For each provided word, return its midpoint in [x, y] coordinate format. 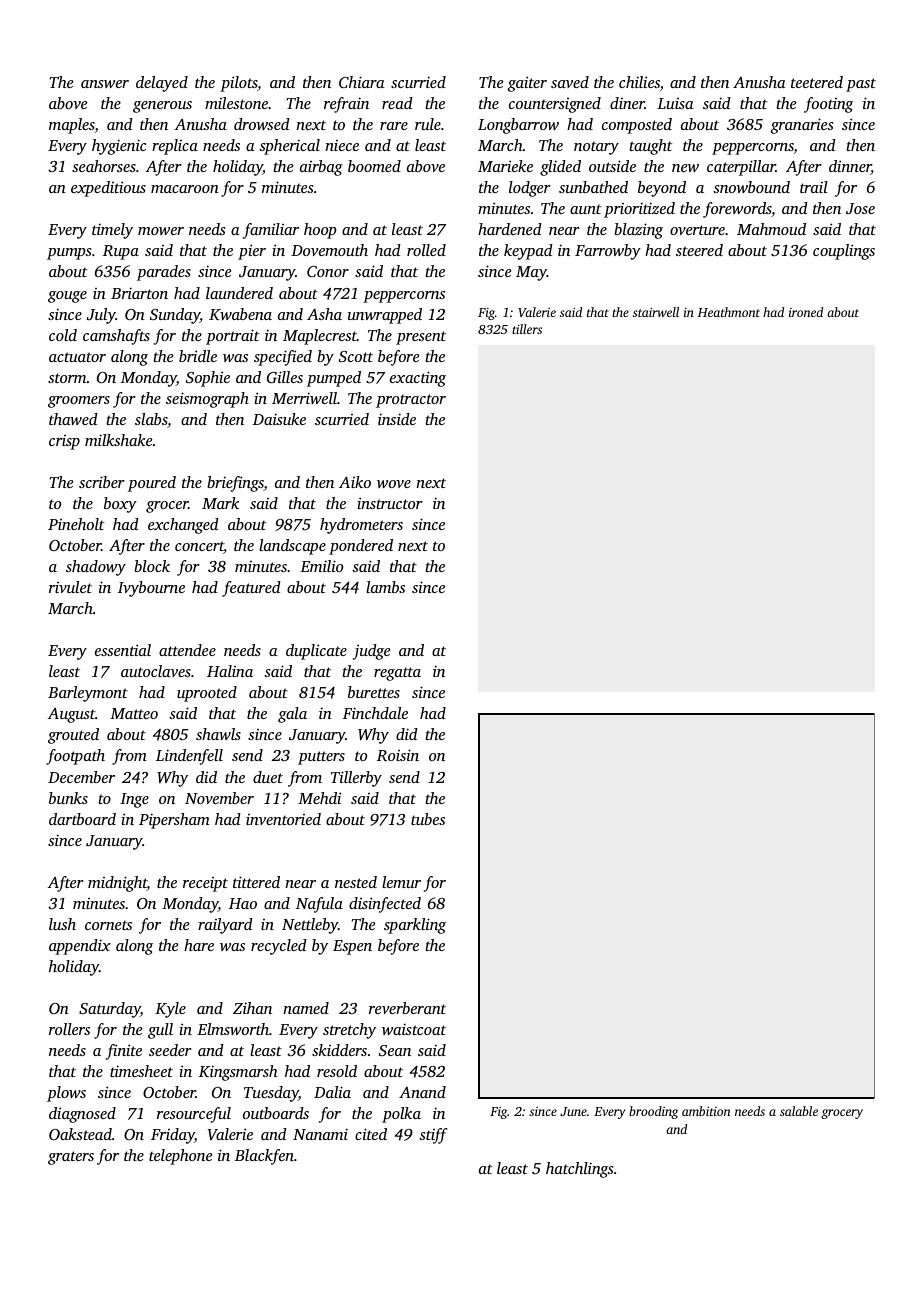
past [861, 85]
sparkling [415, 926]
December [81, 777]
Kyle [170, 1010]
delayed [162, 84]
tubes [428, 819]
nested [356, 882]
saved [570, 82]
